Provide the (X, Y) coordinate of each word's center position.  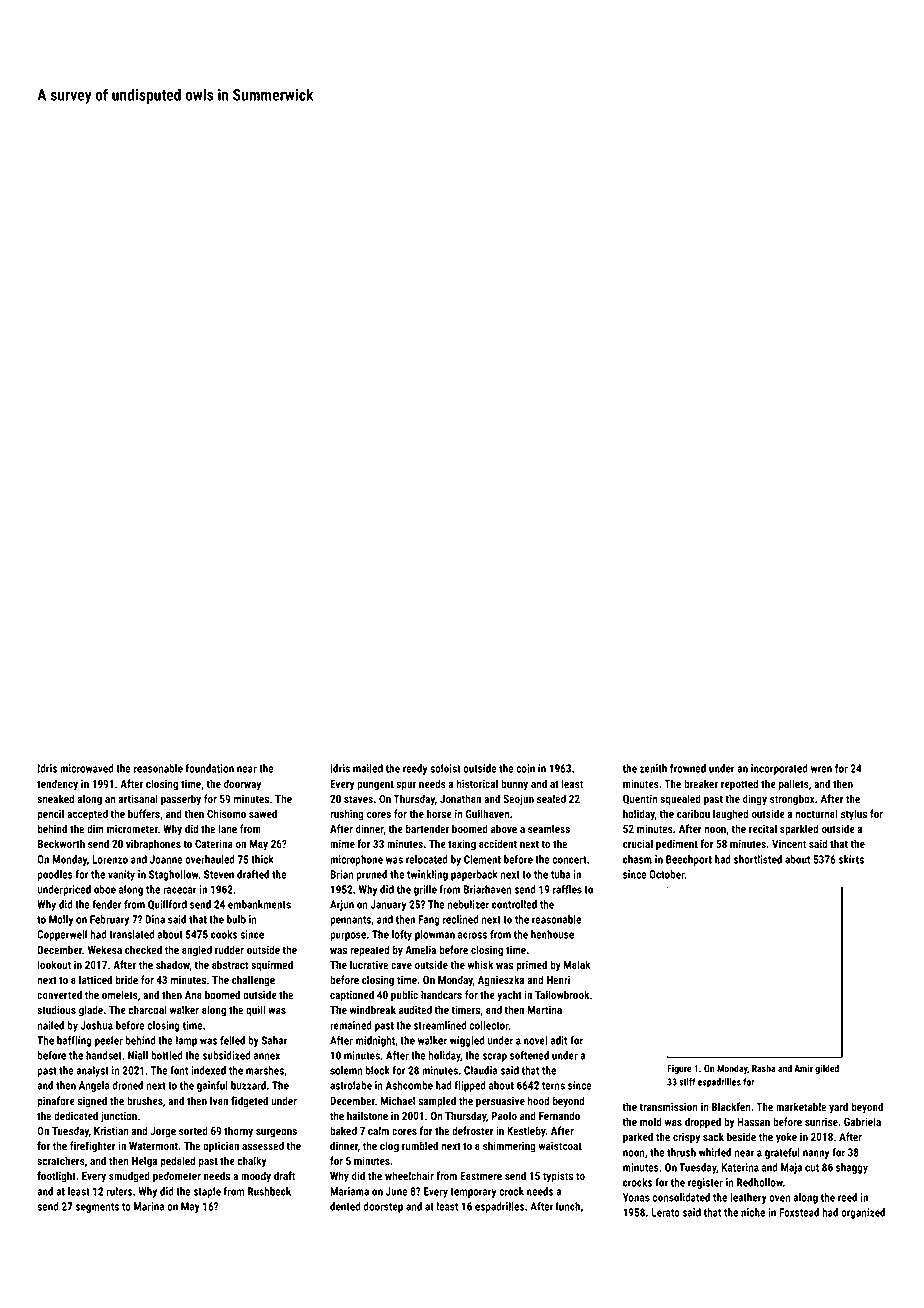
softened (529, 1055)
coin (525, 768)
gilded (827, 1069)
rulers (119, 1191)
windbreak (373, 1009)
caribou (693, 813)
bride (126, 979)
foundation (210, 768)
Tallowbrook (562, 994)
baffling (74, 1041)
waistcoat (560, 1145)
